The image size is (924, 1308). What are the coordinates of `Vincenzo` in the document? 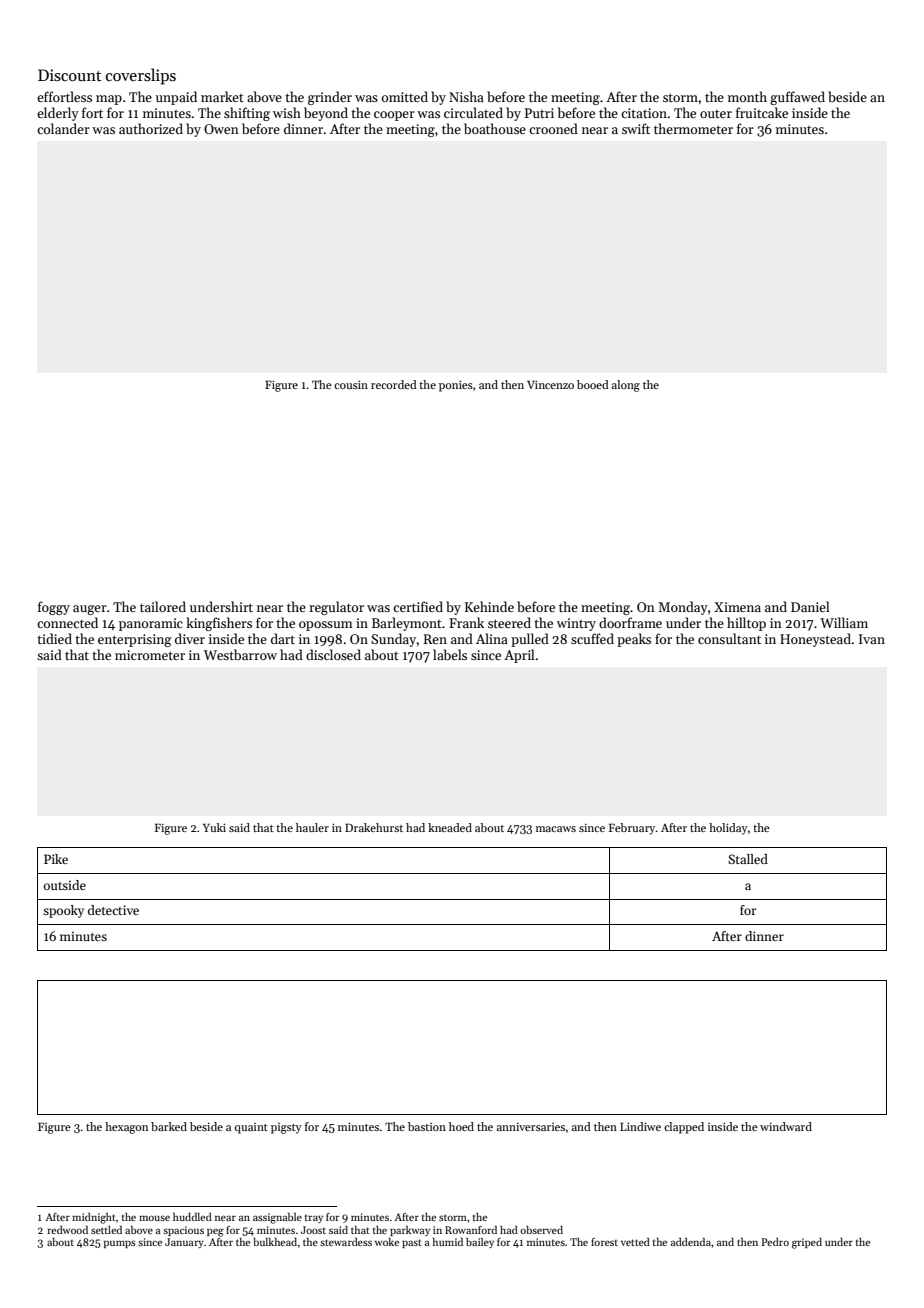 It's located at (550, 384).
